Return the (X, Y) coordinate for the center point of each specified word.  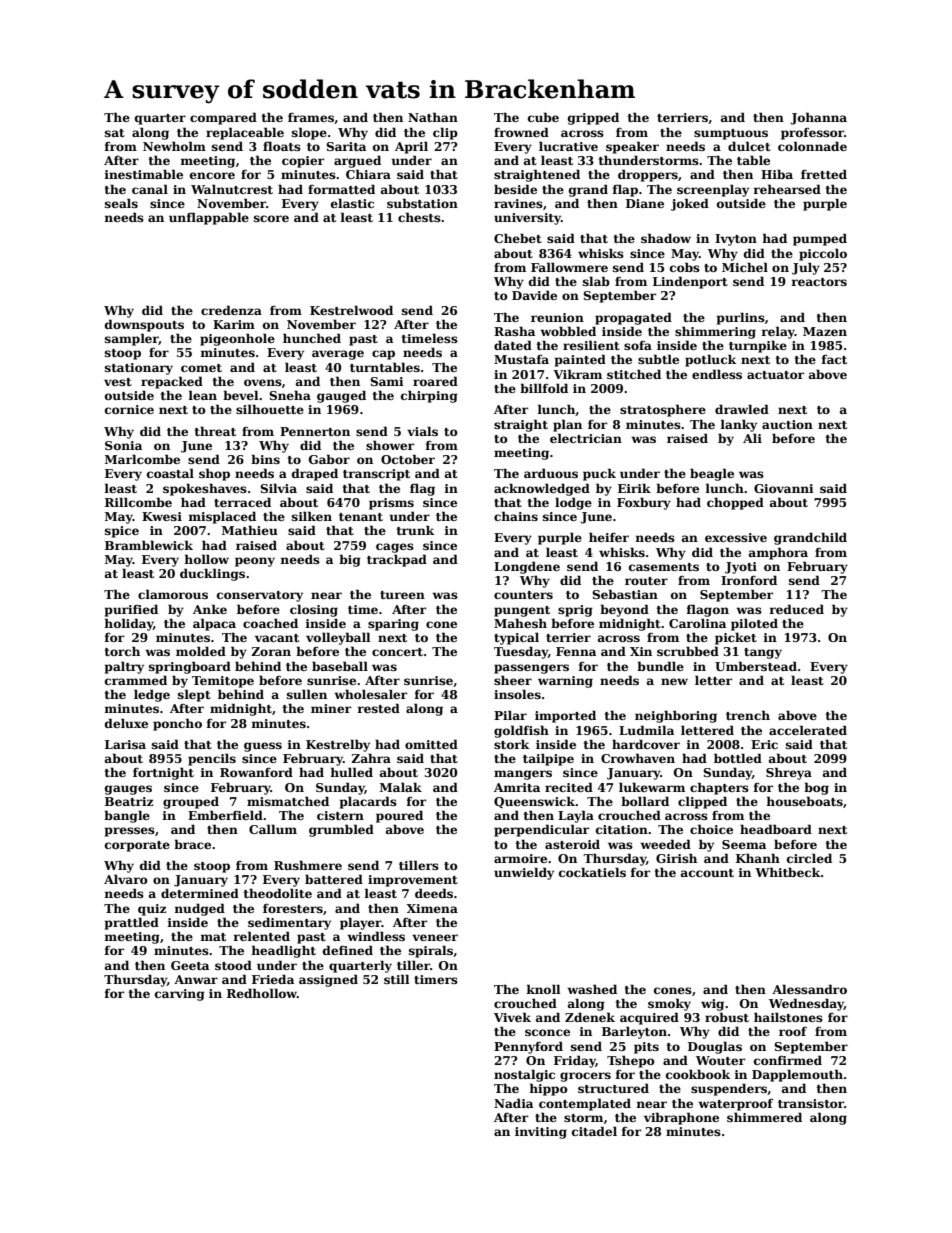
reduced (797, 609)
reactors (819, 282)
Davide (534, 295)
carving (180, 995)
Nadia (513, 1103)
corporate (137, 846)
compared (223, 118)
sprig (575, 611)
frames (311, 117)
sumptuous (731, 134)
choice (711, 829)
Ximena (432, 908)
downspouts (144, 325)
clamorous (173, 594)
